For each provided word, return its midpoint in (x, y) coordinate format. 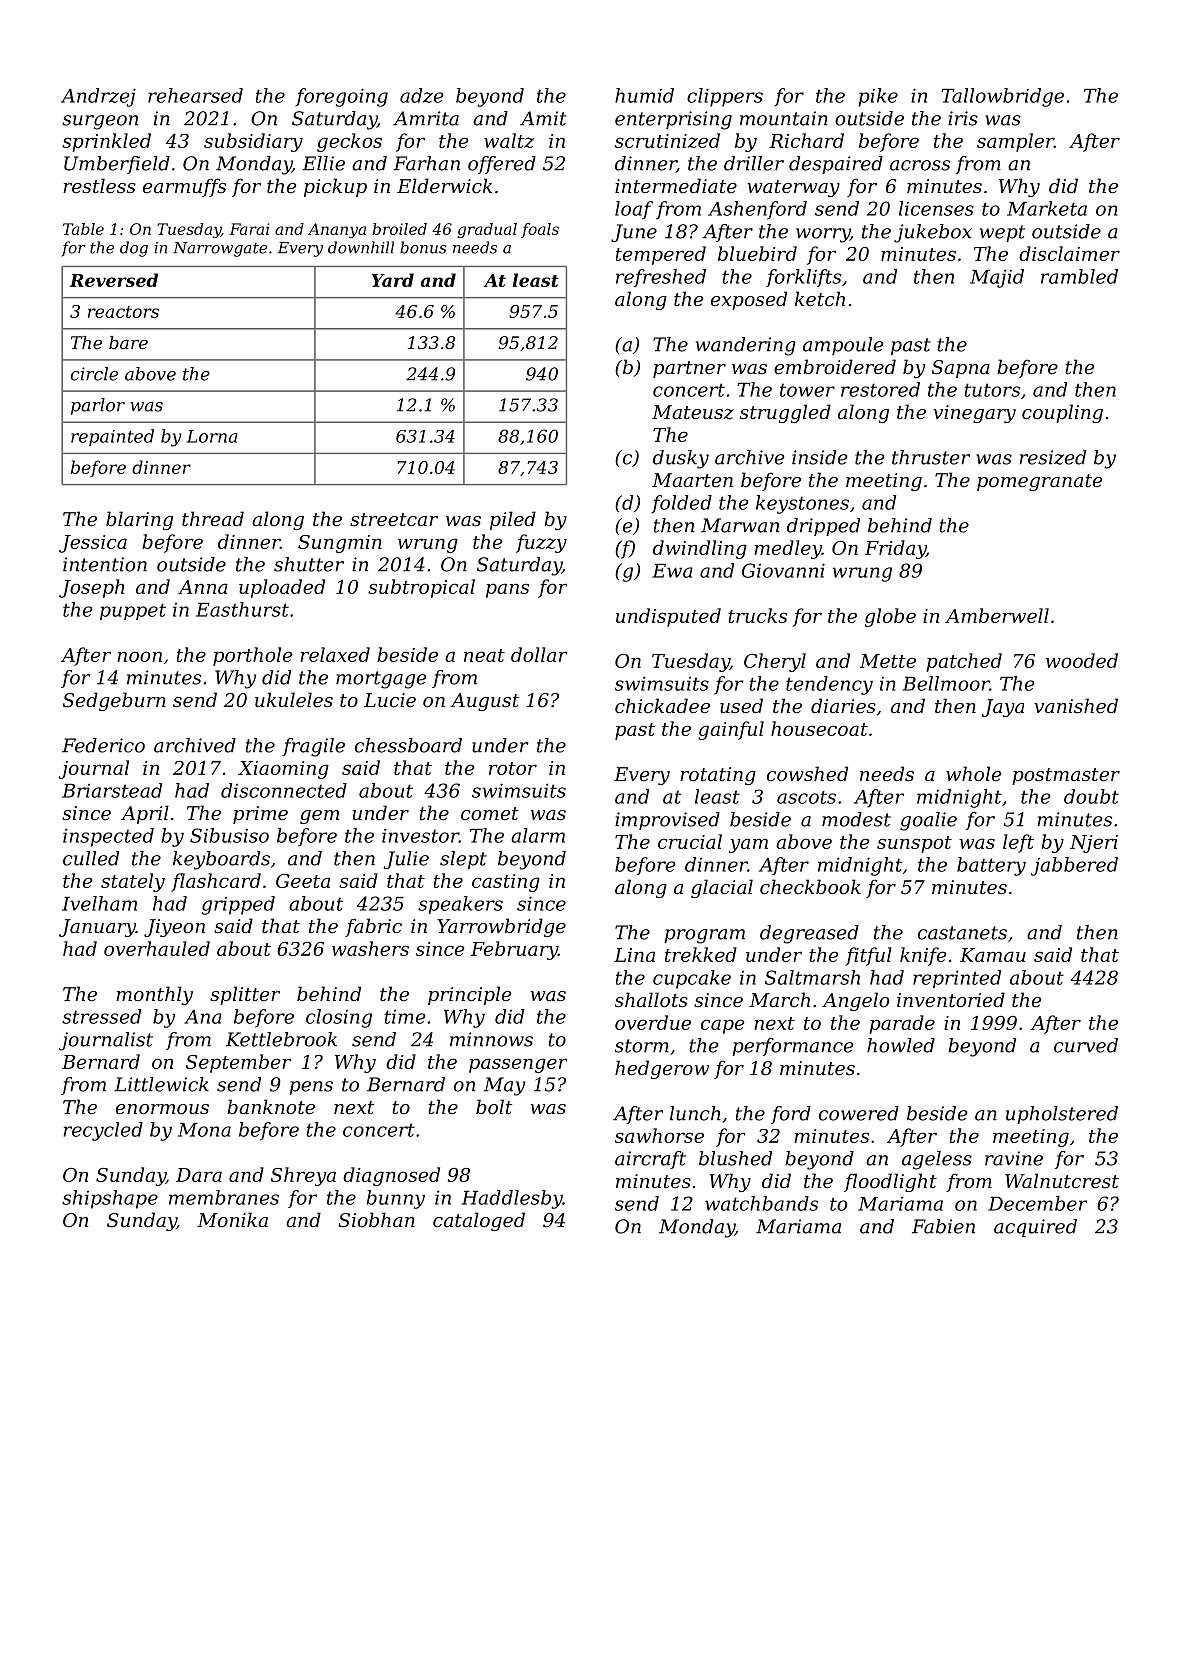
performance (792, 1047)
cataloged (479, 1221)
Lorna (212, 436)
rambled (1079, 276)
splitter (245, 995)
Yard (393, 280)
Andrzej (98, 97)
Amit (543, 118)
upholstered (1062, 1115)
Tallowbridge (1002, 97)
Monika (232, 1219)
